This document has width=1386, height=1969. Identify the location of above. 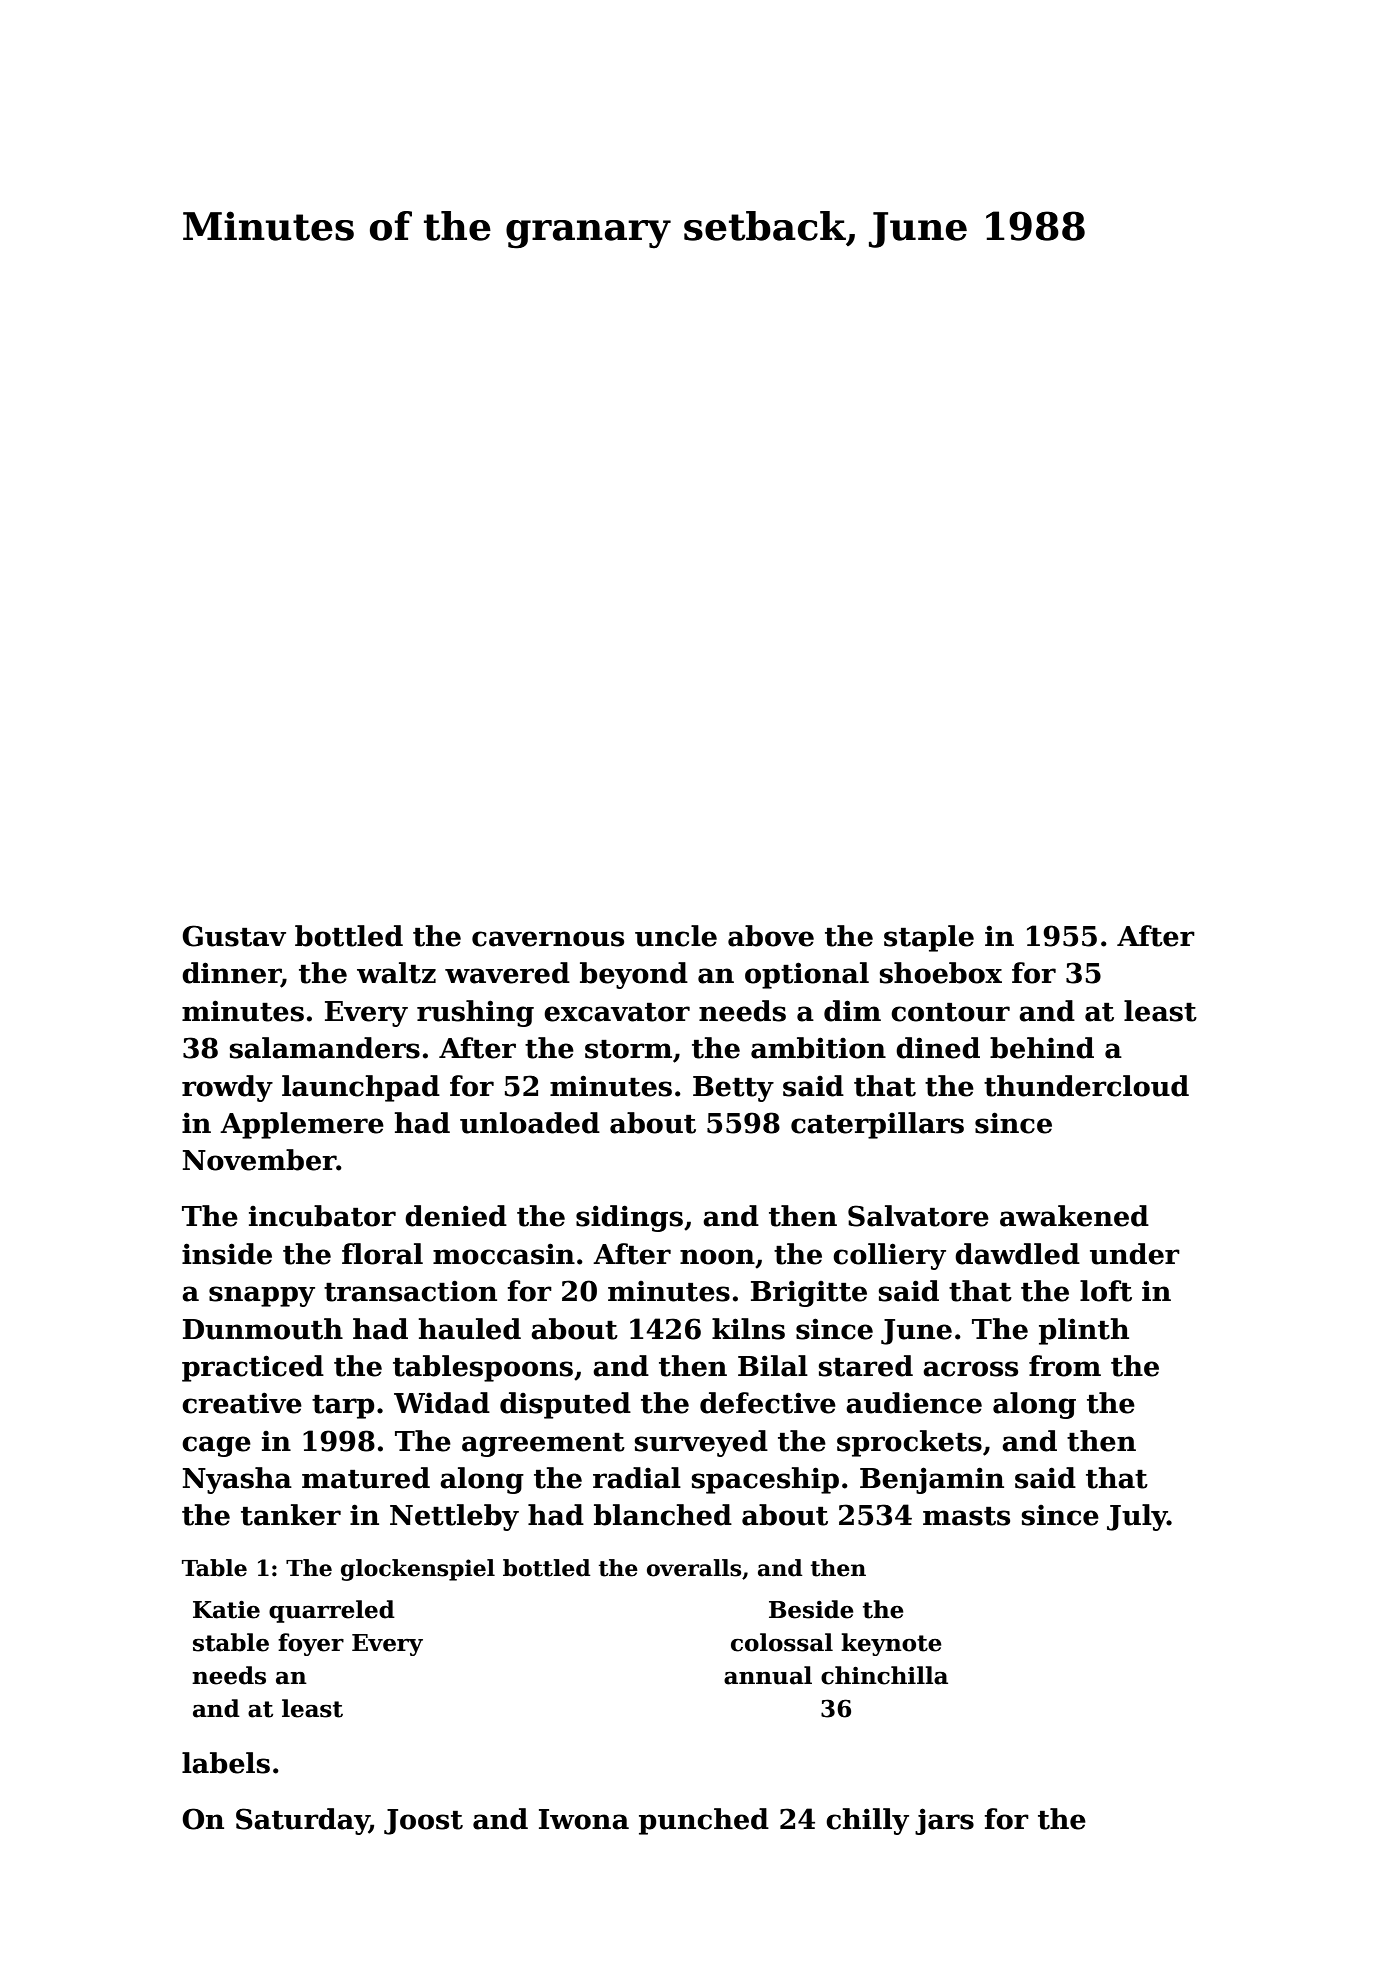
(771, 936).
